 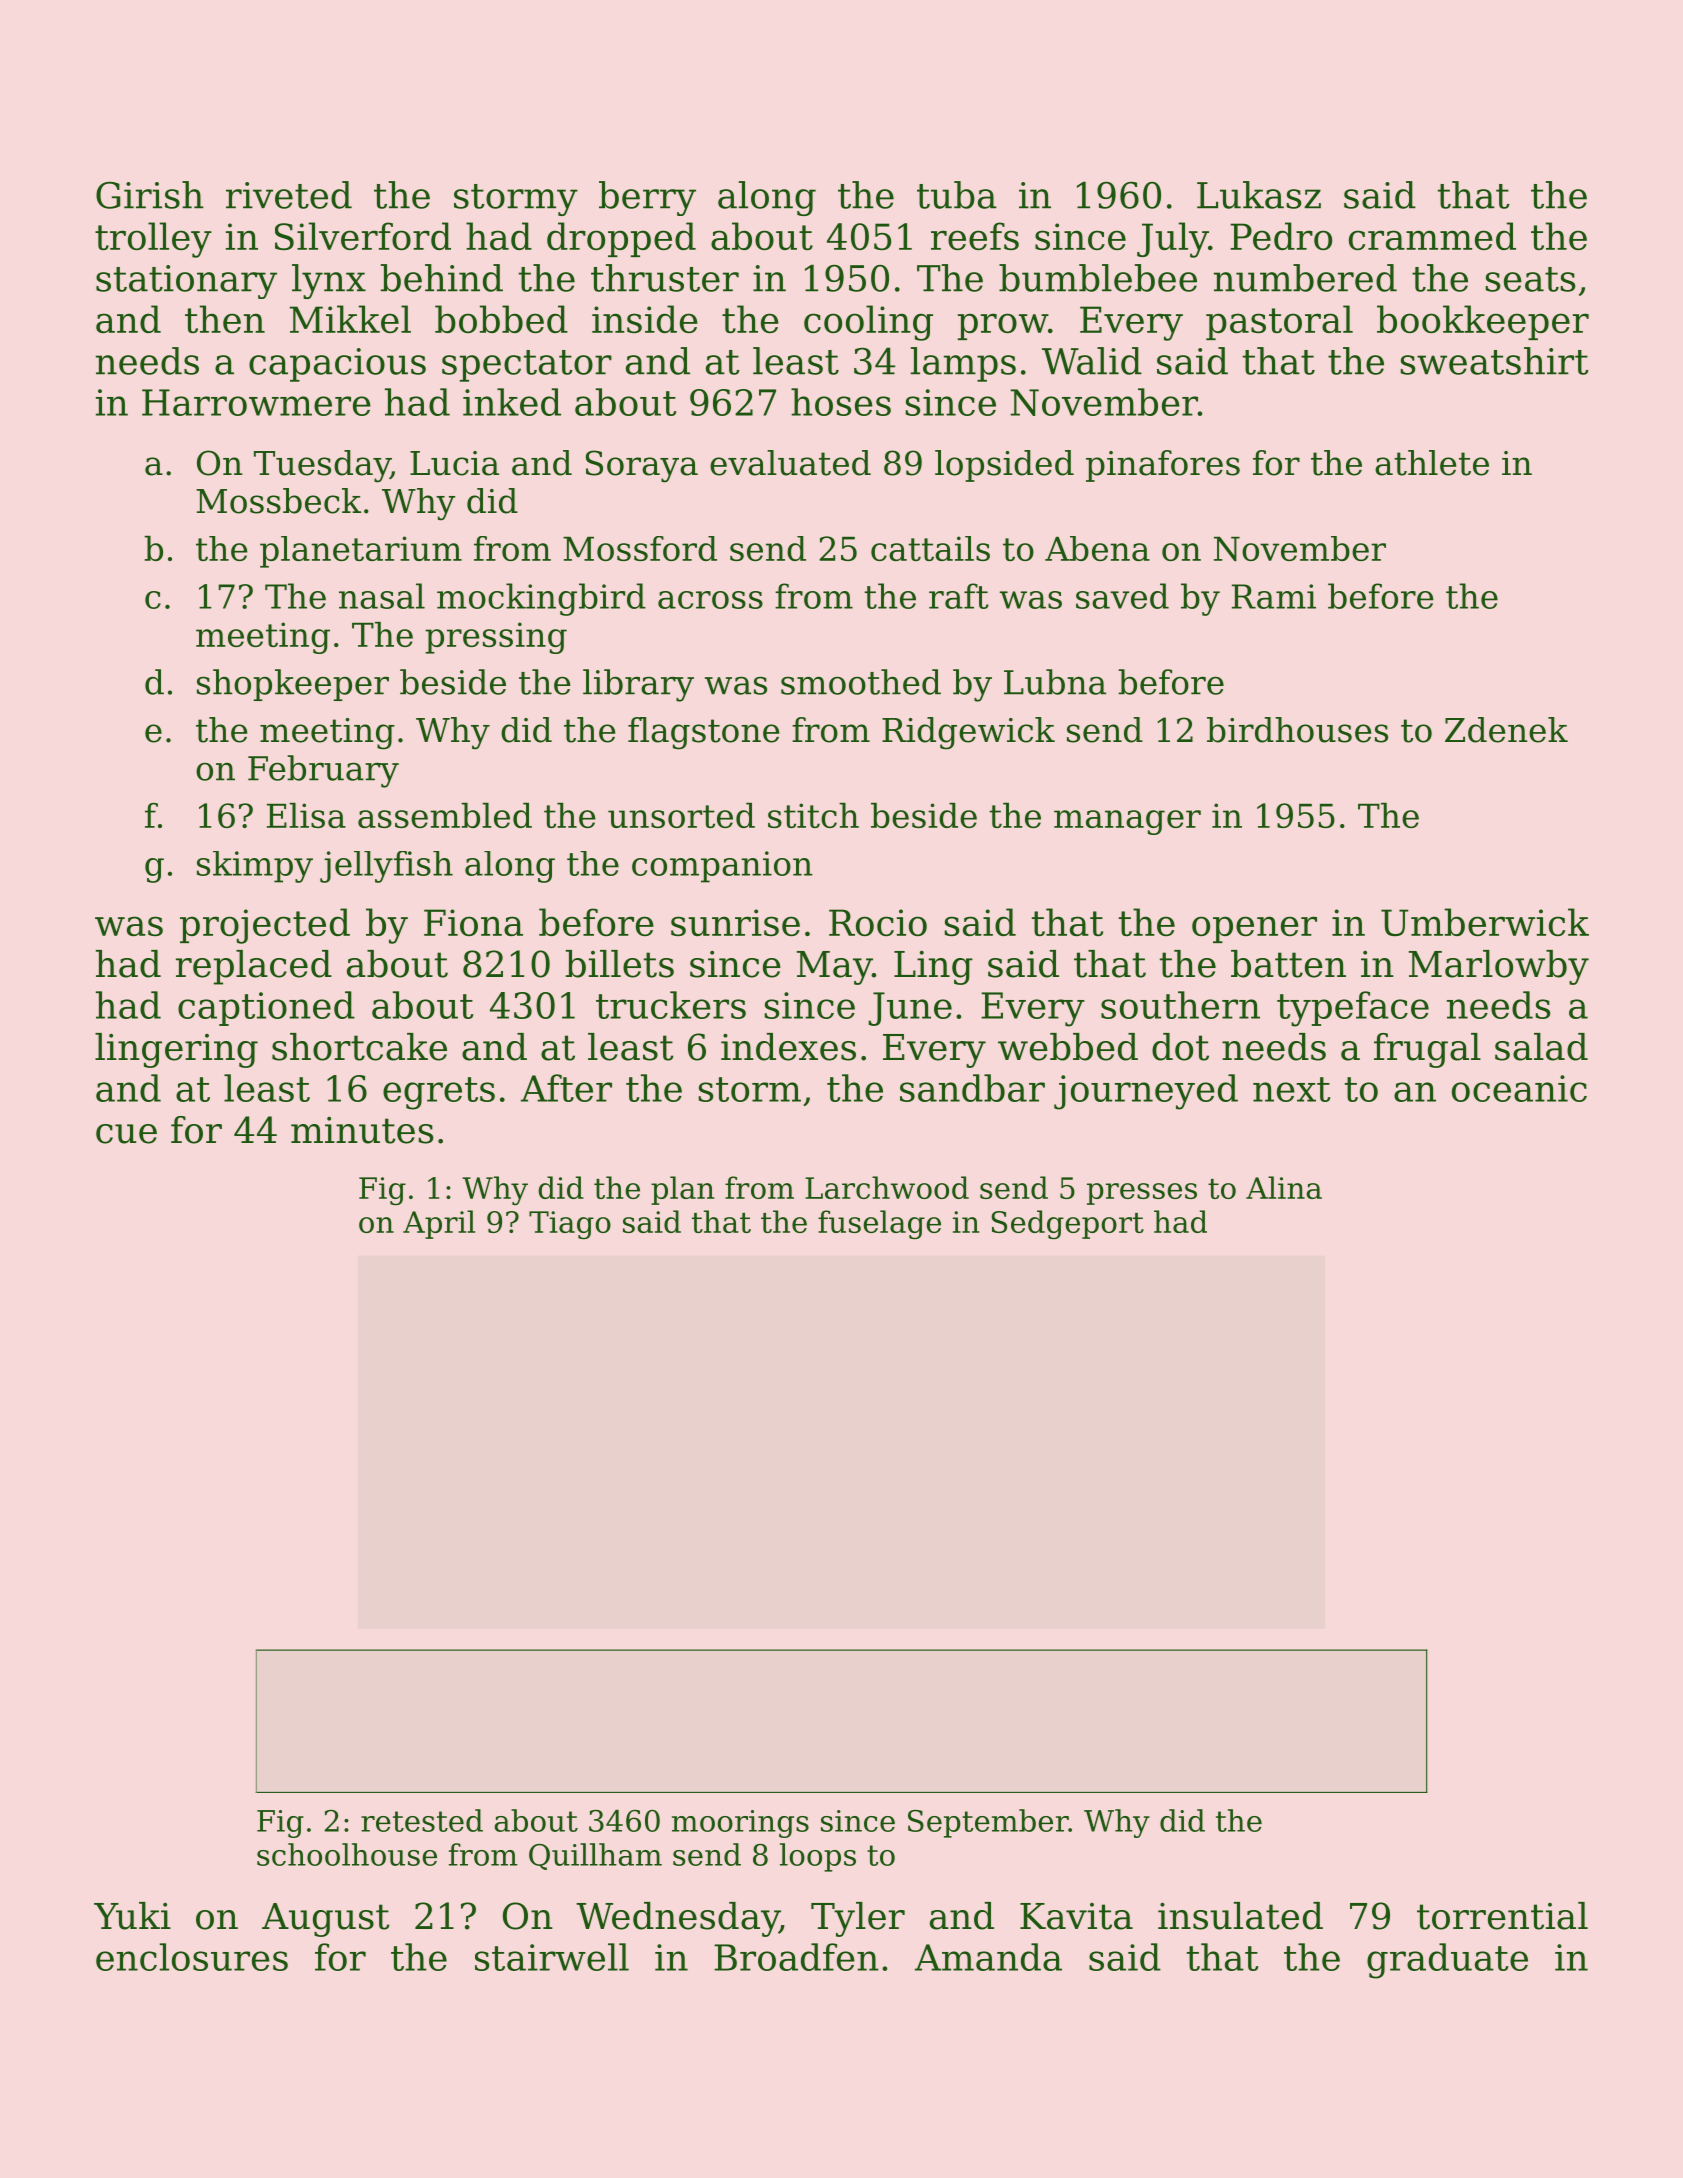 I want to click on Girish, so click(x=150, y=195).
